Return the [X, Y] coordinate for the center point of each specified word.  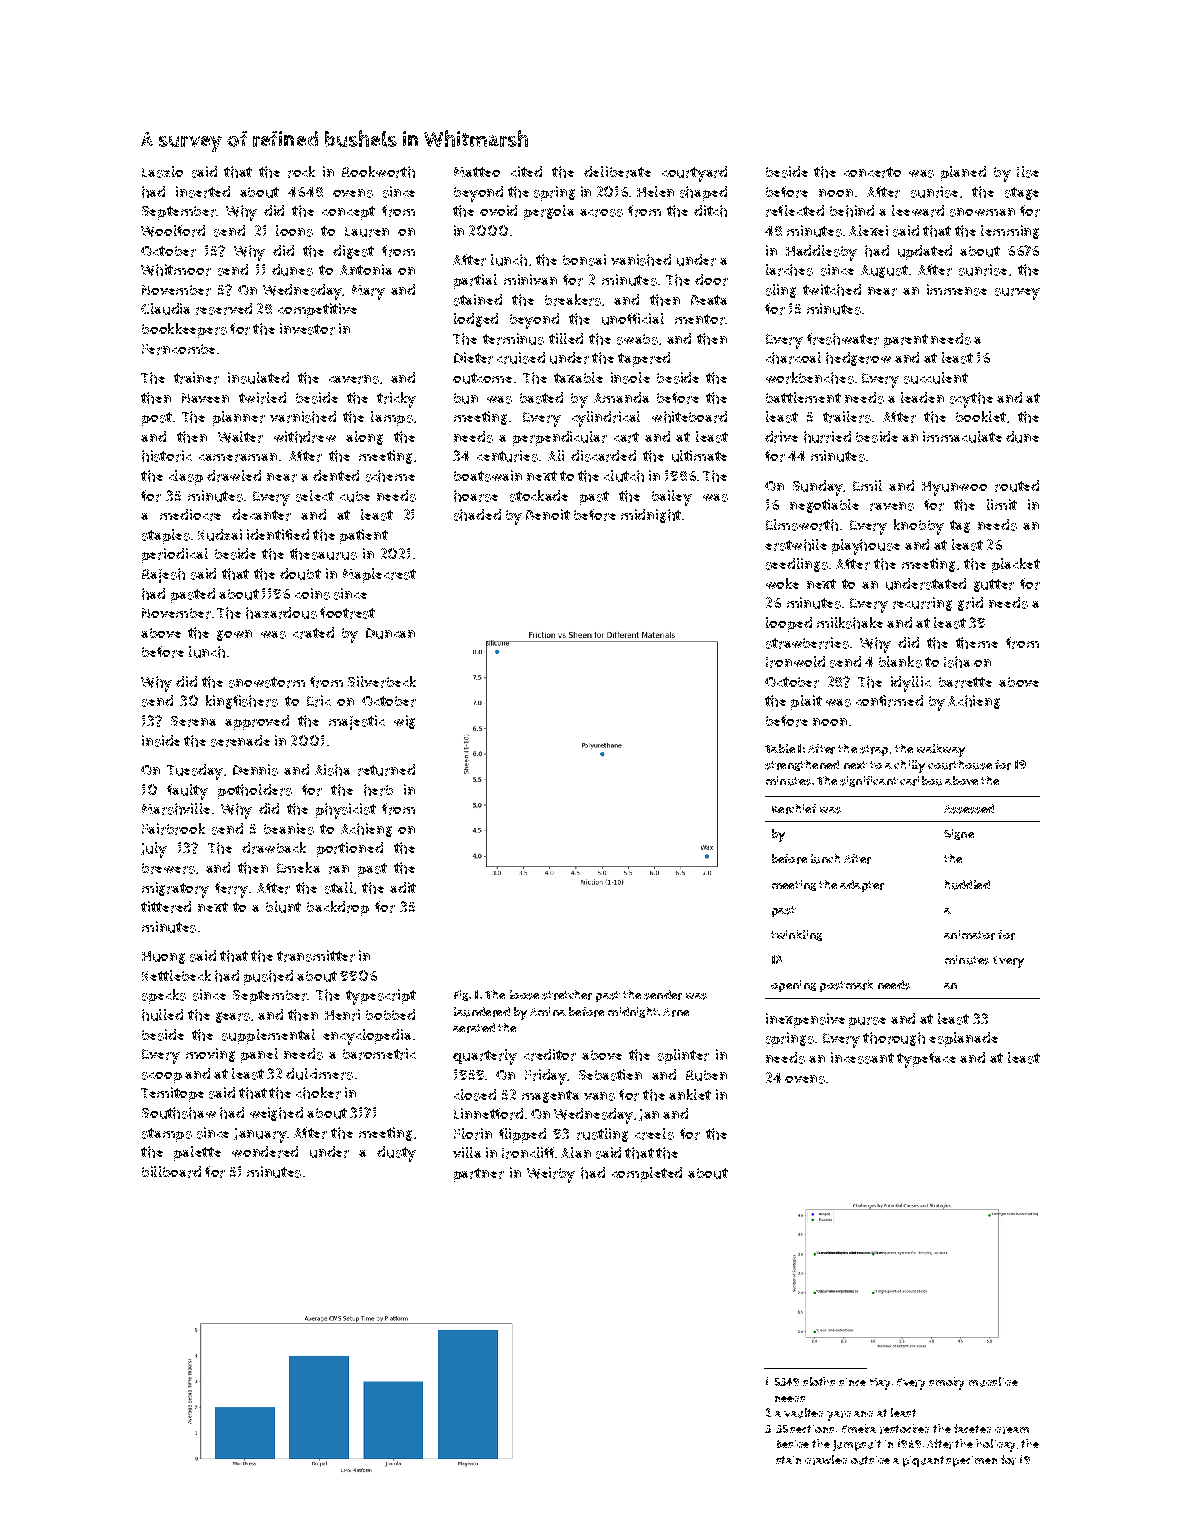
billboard [171, 1172]
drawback [274, 848]
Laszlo [162, 172]
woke [782, 583]
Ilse [1028, 172]
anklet [690, 1094]
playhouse [866, 547]
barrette [965, 682]
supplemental [268, 1036]
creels [654, 1134]
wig [404, 722]
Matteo [477, 172]
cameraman [238, 457]
